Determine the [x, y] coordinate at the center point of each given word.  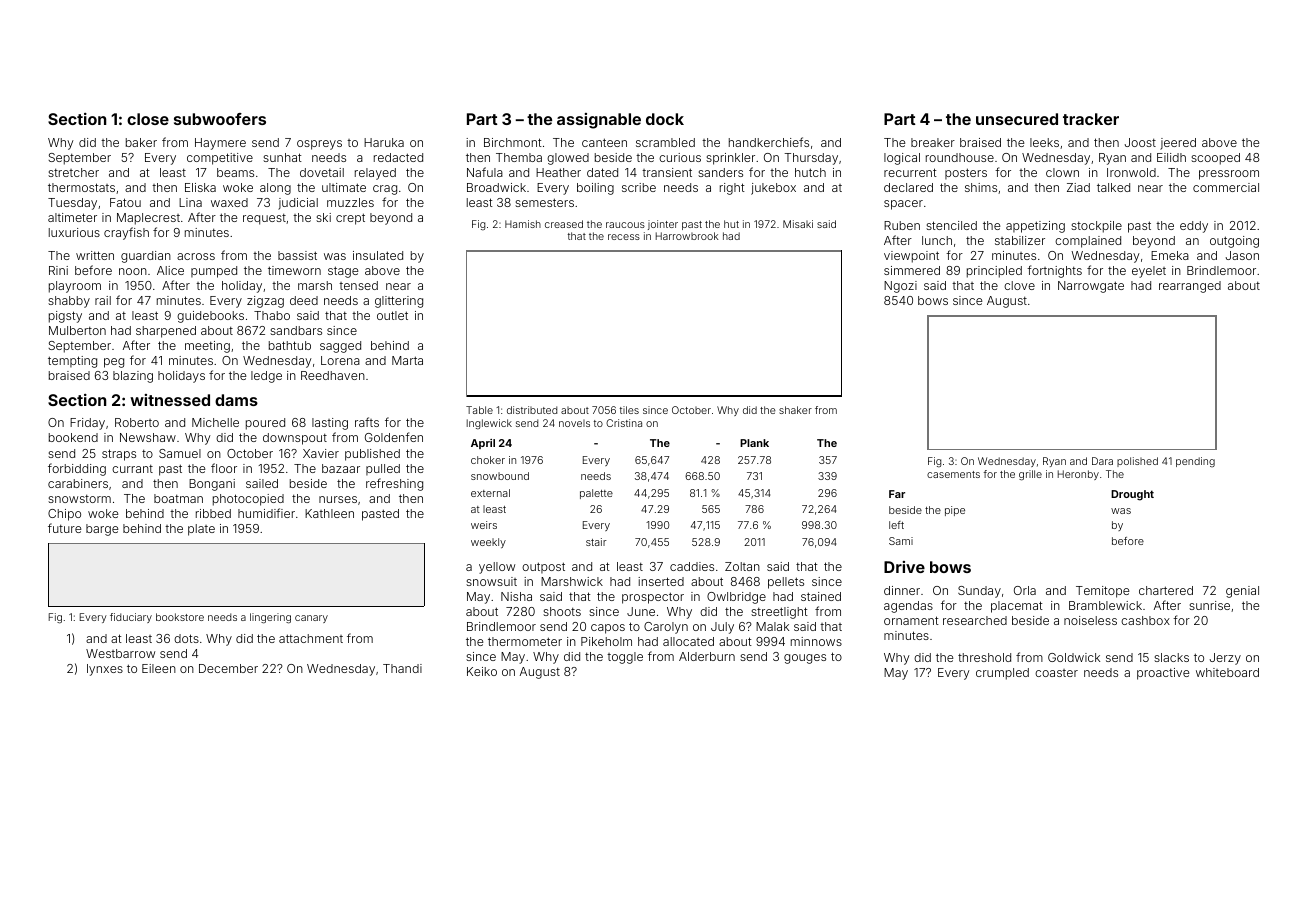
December [228, 668]
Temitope [1102, 592]
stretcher [73, 172]
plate [201, 530]
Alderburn [707, 656]
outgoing [1234, 242]
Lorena [340, 360]
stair [596, 542]
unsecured [1017, 119]
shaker [795, 410]
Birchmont [513, 142]
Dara [1102, 461]
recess [624, 237]
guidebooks [210, 317]
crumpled [1002, 674]
